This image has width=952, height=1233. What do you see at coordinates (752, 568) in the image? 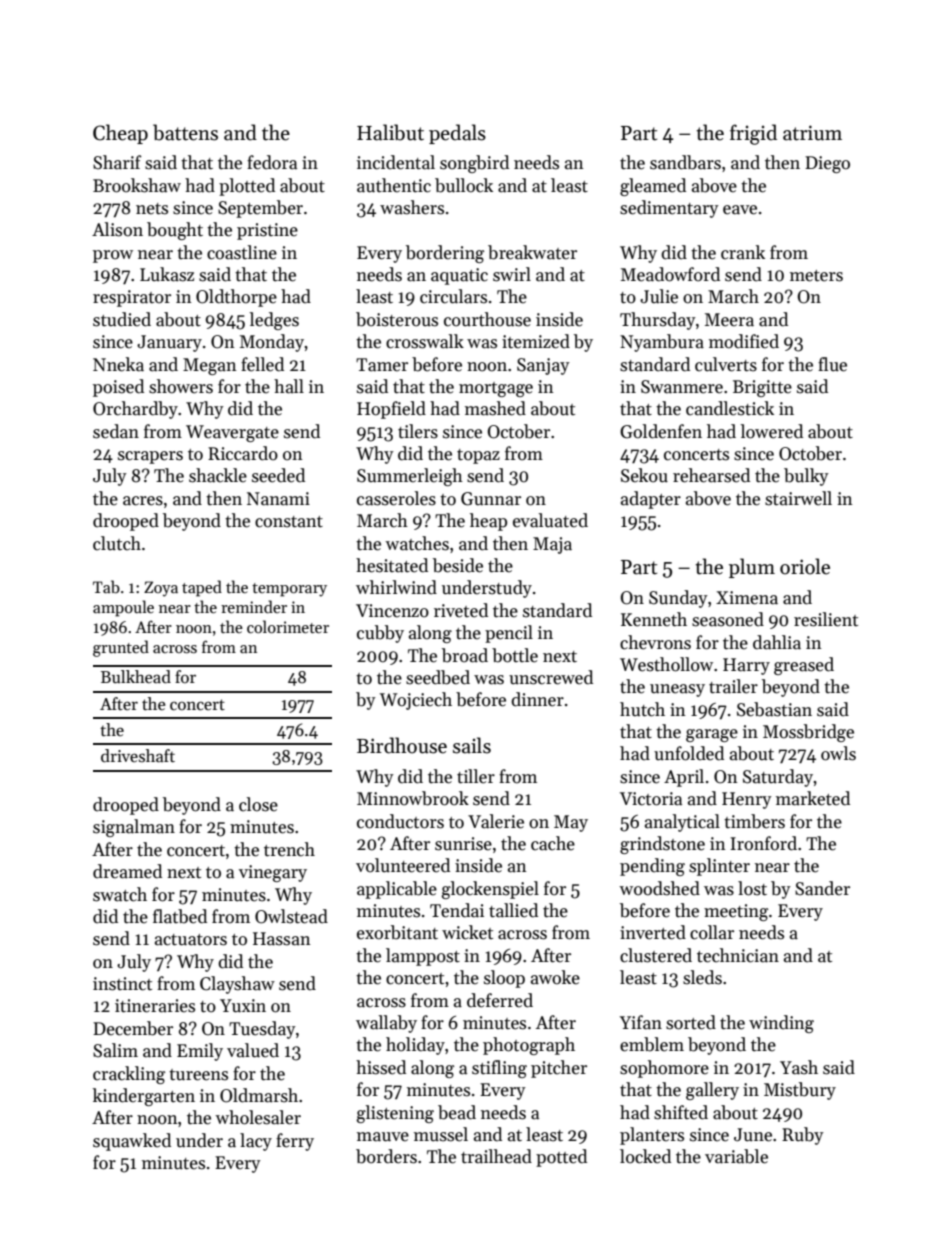
I see `plum` at bounding box center [752, 568].
